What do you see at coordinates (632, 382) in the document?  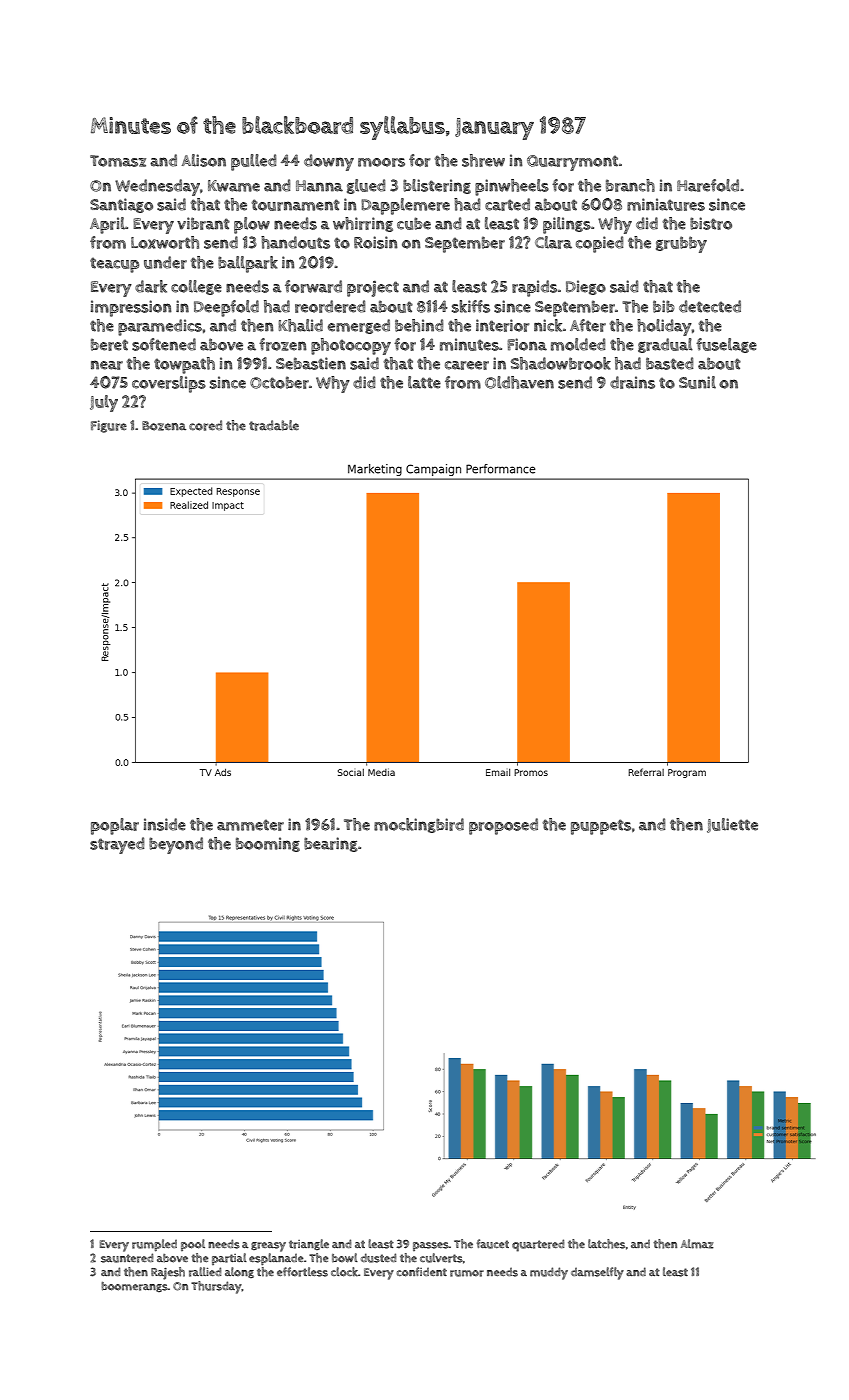 I see `drains` at bounding box center [632, 382].
